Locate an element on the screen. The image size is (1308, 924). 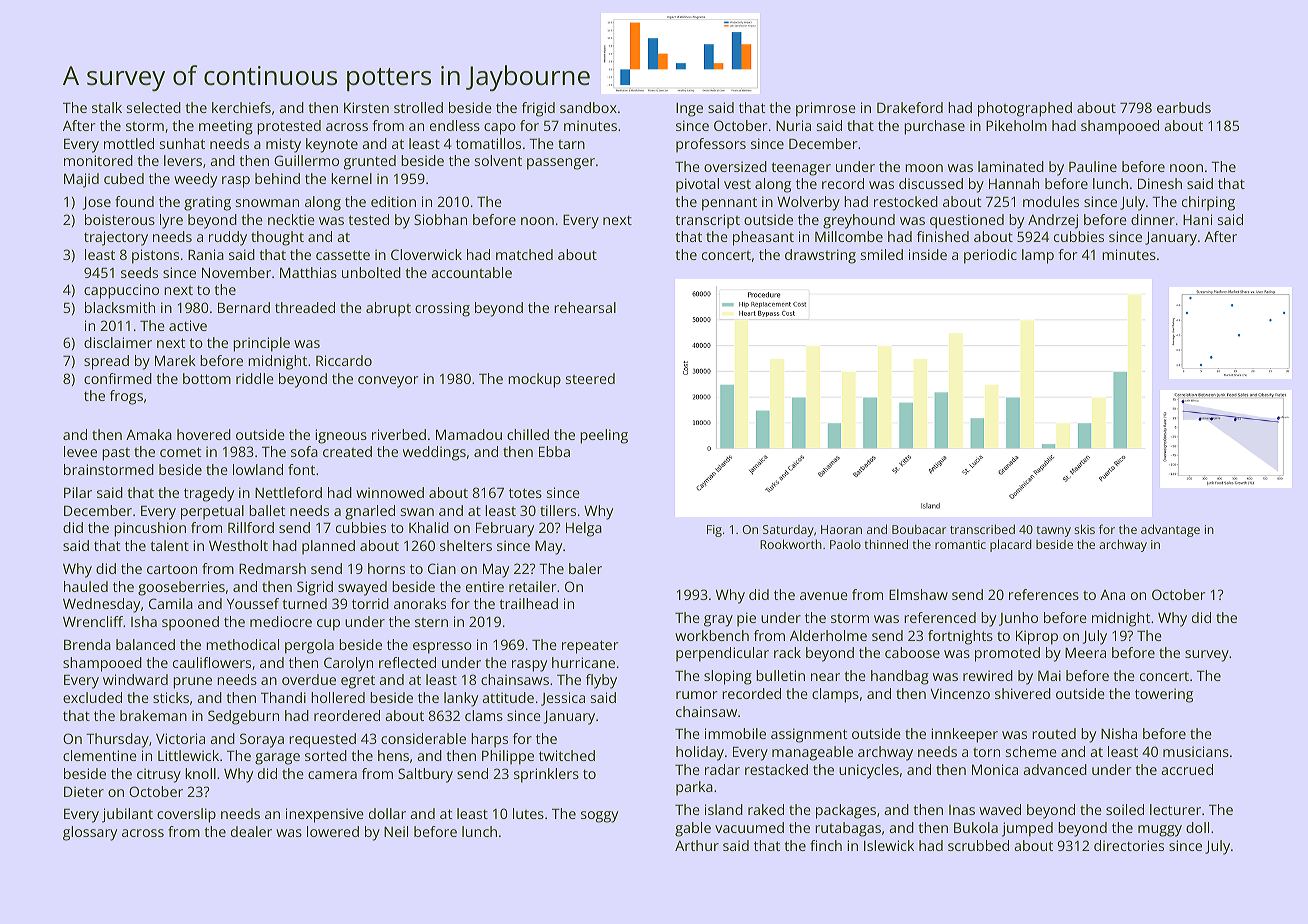
mockup is located at coordinates (534, 380).
